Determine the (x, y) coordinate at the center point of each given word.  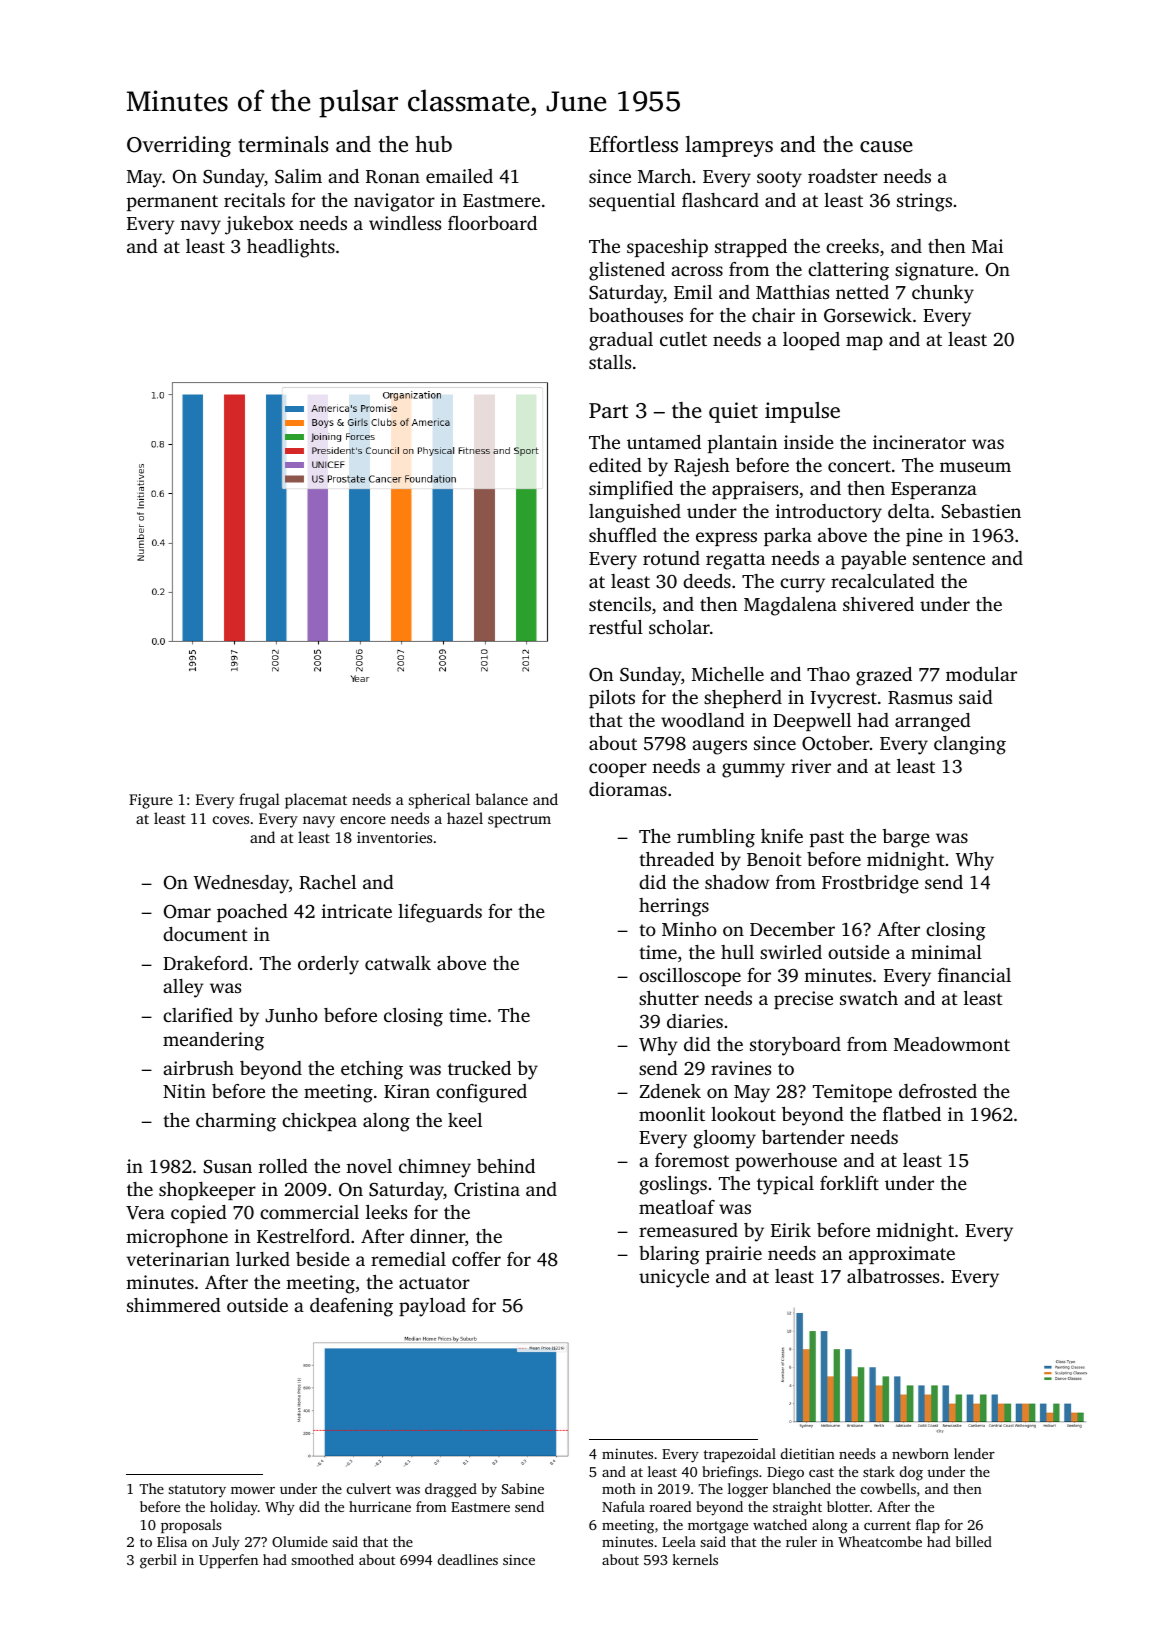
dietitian (808, 1453)
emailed (459, 176)
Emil (693, 292)
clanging (970, 745)
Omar (187, 912)
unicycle (674, 1278)
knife (782, 836)
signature (934, 271)
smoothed (322, 1559)
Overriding (179, 146)
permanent (172, 203)
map (864, 343)
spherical (439, 801)
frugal (259, 801)
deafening (351, 1307)
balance (501, 799)
